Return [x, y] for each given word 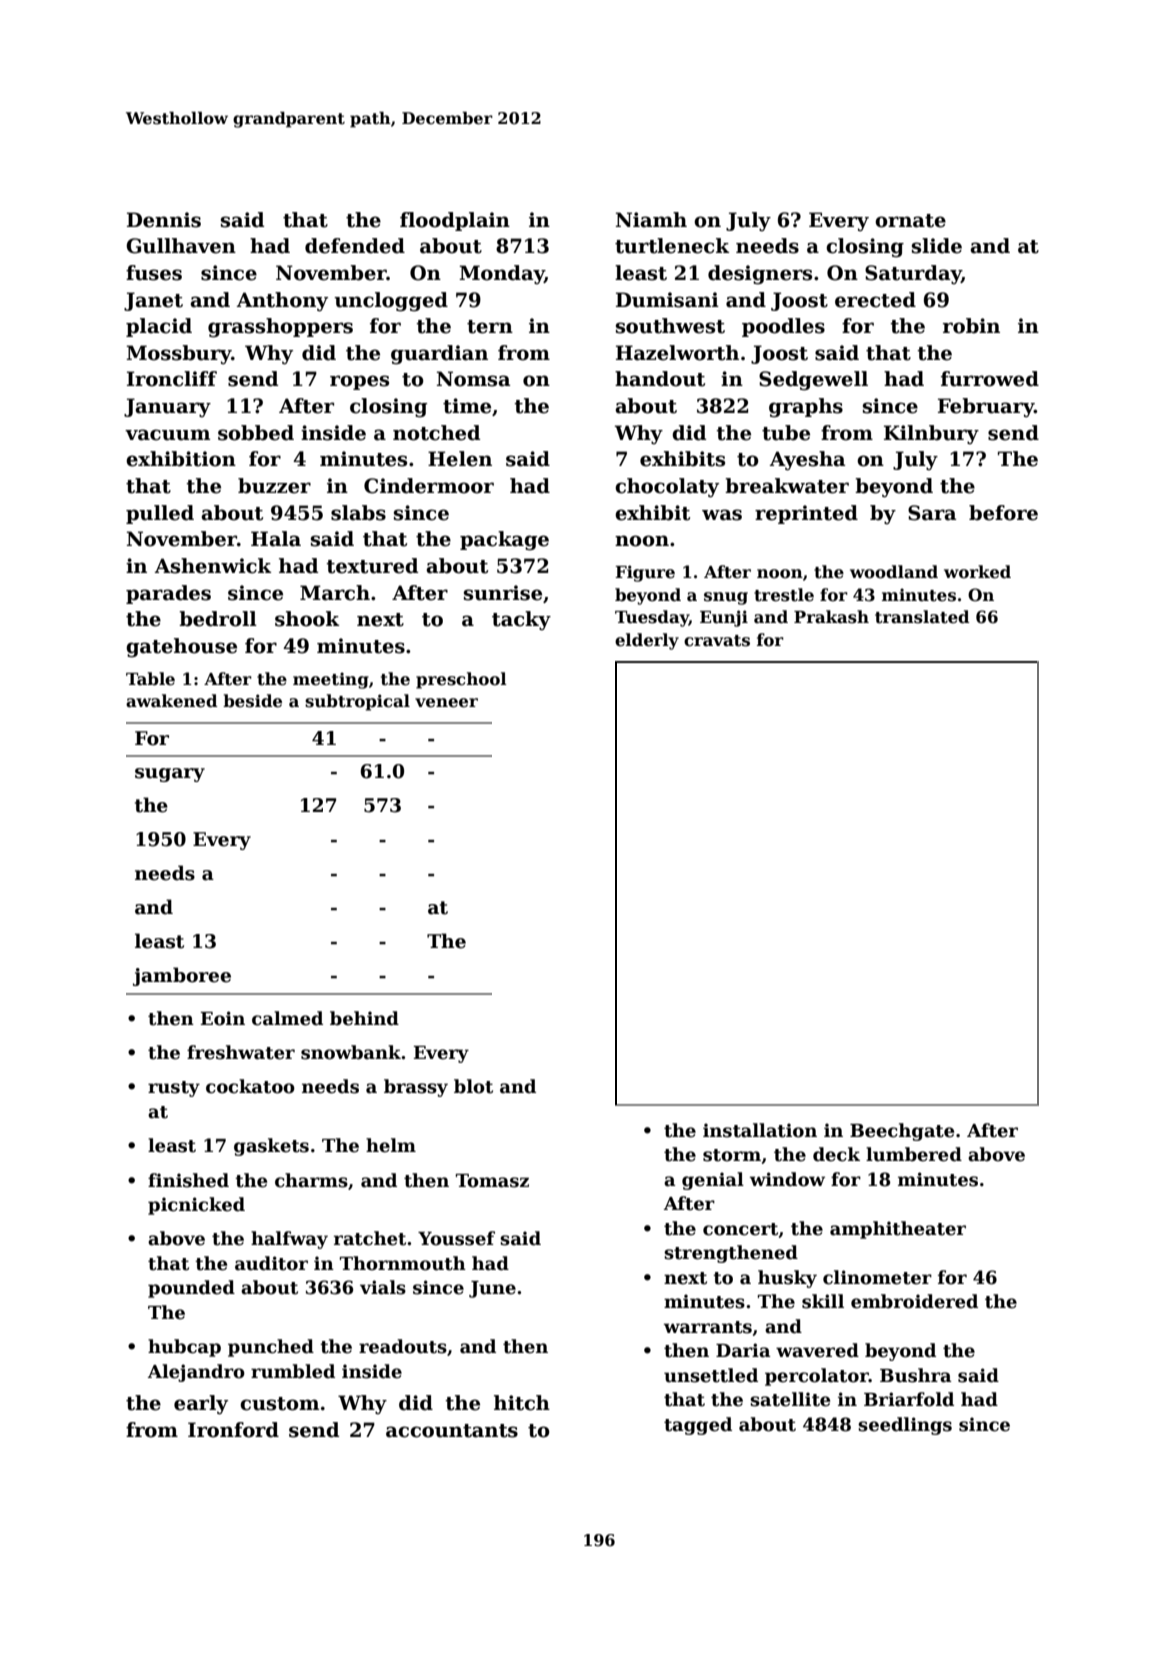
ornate [910, 221]
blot [473, 1086]
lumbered [914, 1154]
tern [490, 327]
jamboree [182, 976]
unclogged [391, 302]
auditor [271, 1263]
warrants [708, 1327]
